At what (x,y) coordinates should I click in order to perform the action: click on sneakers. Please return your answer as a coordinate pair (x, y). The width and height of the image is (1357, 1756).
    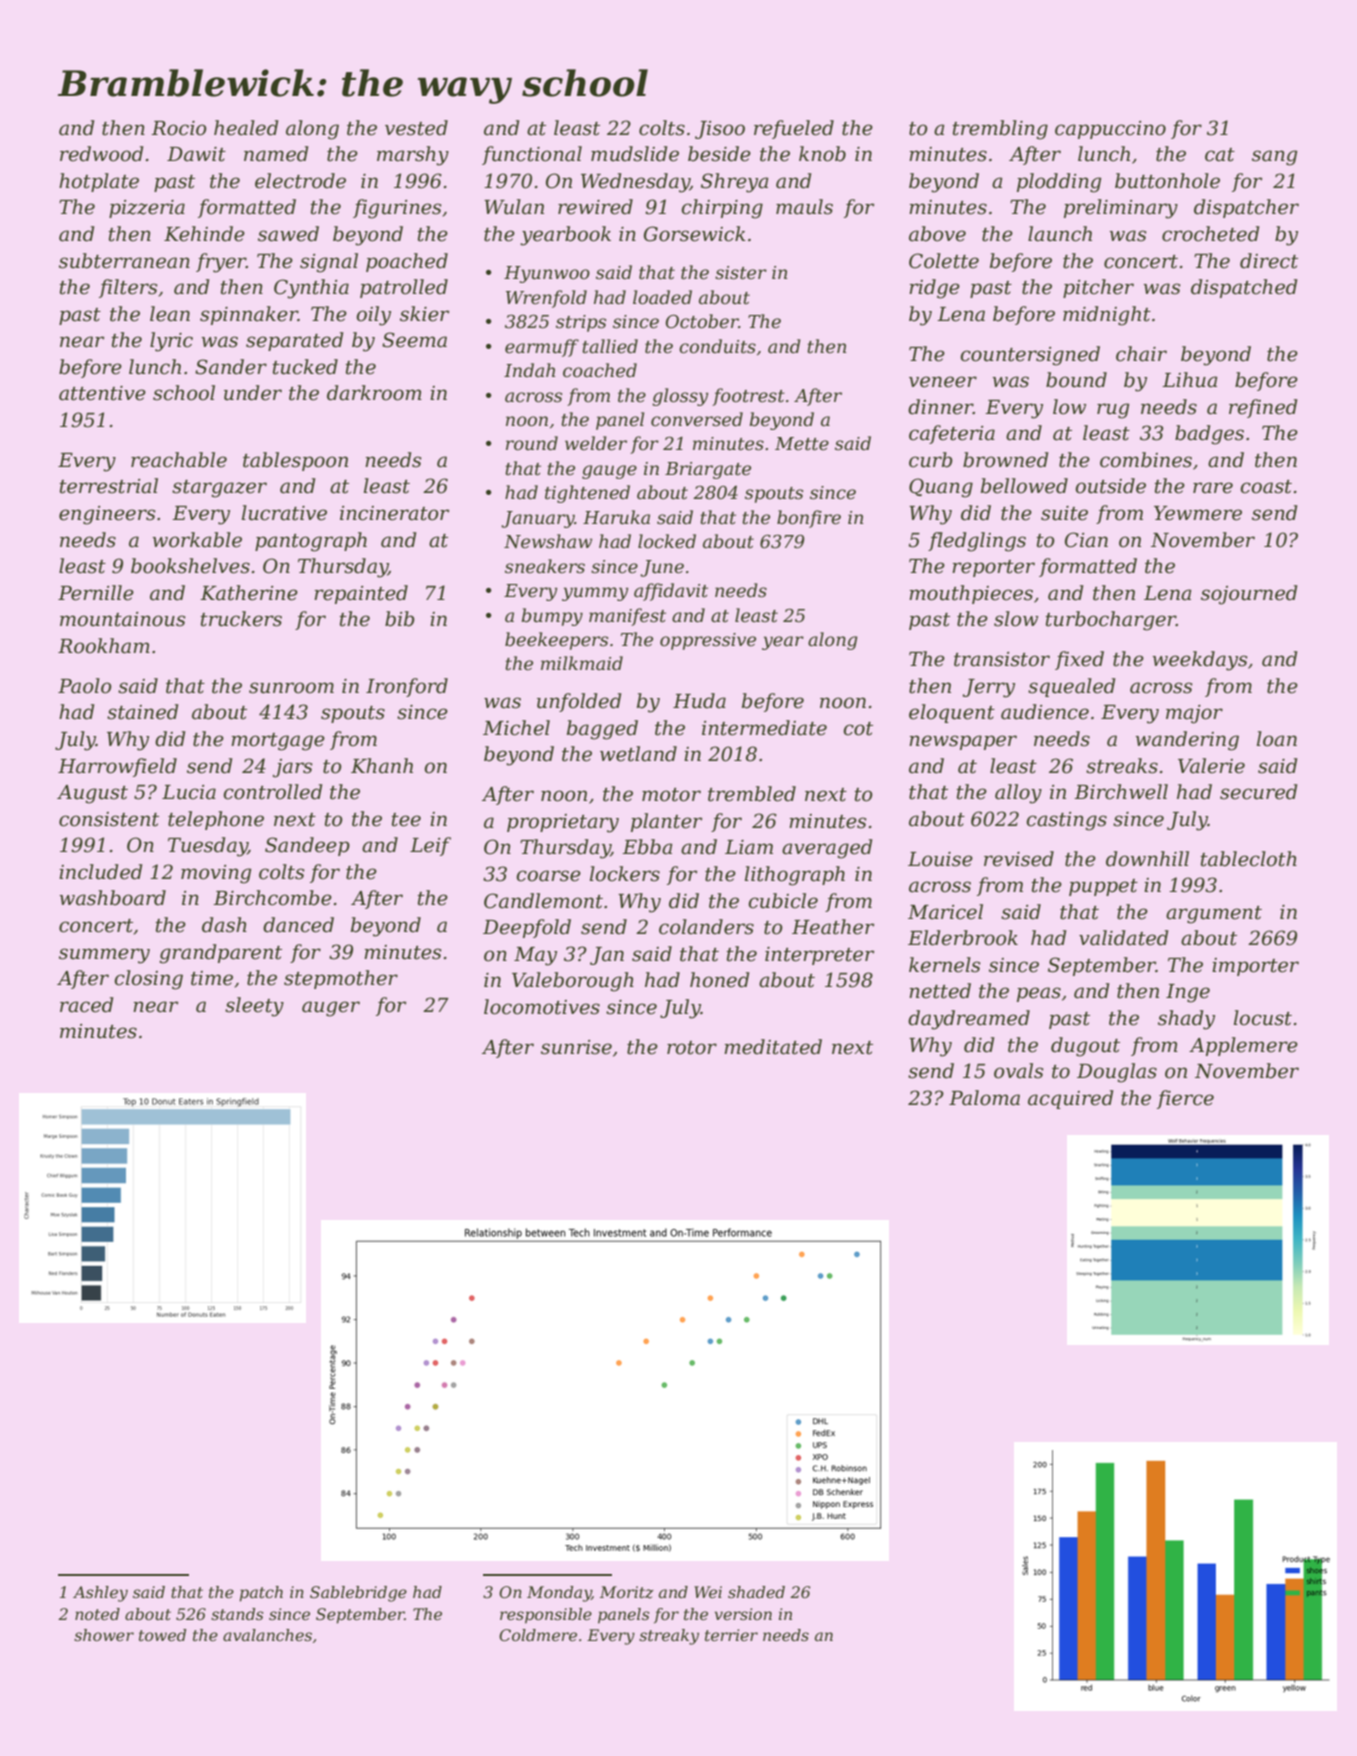
    Looking at the image, I should click on (545, 566).
